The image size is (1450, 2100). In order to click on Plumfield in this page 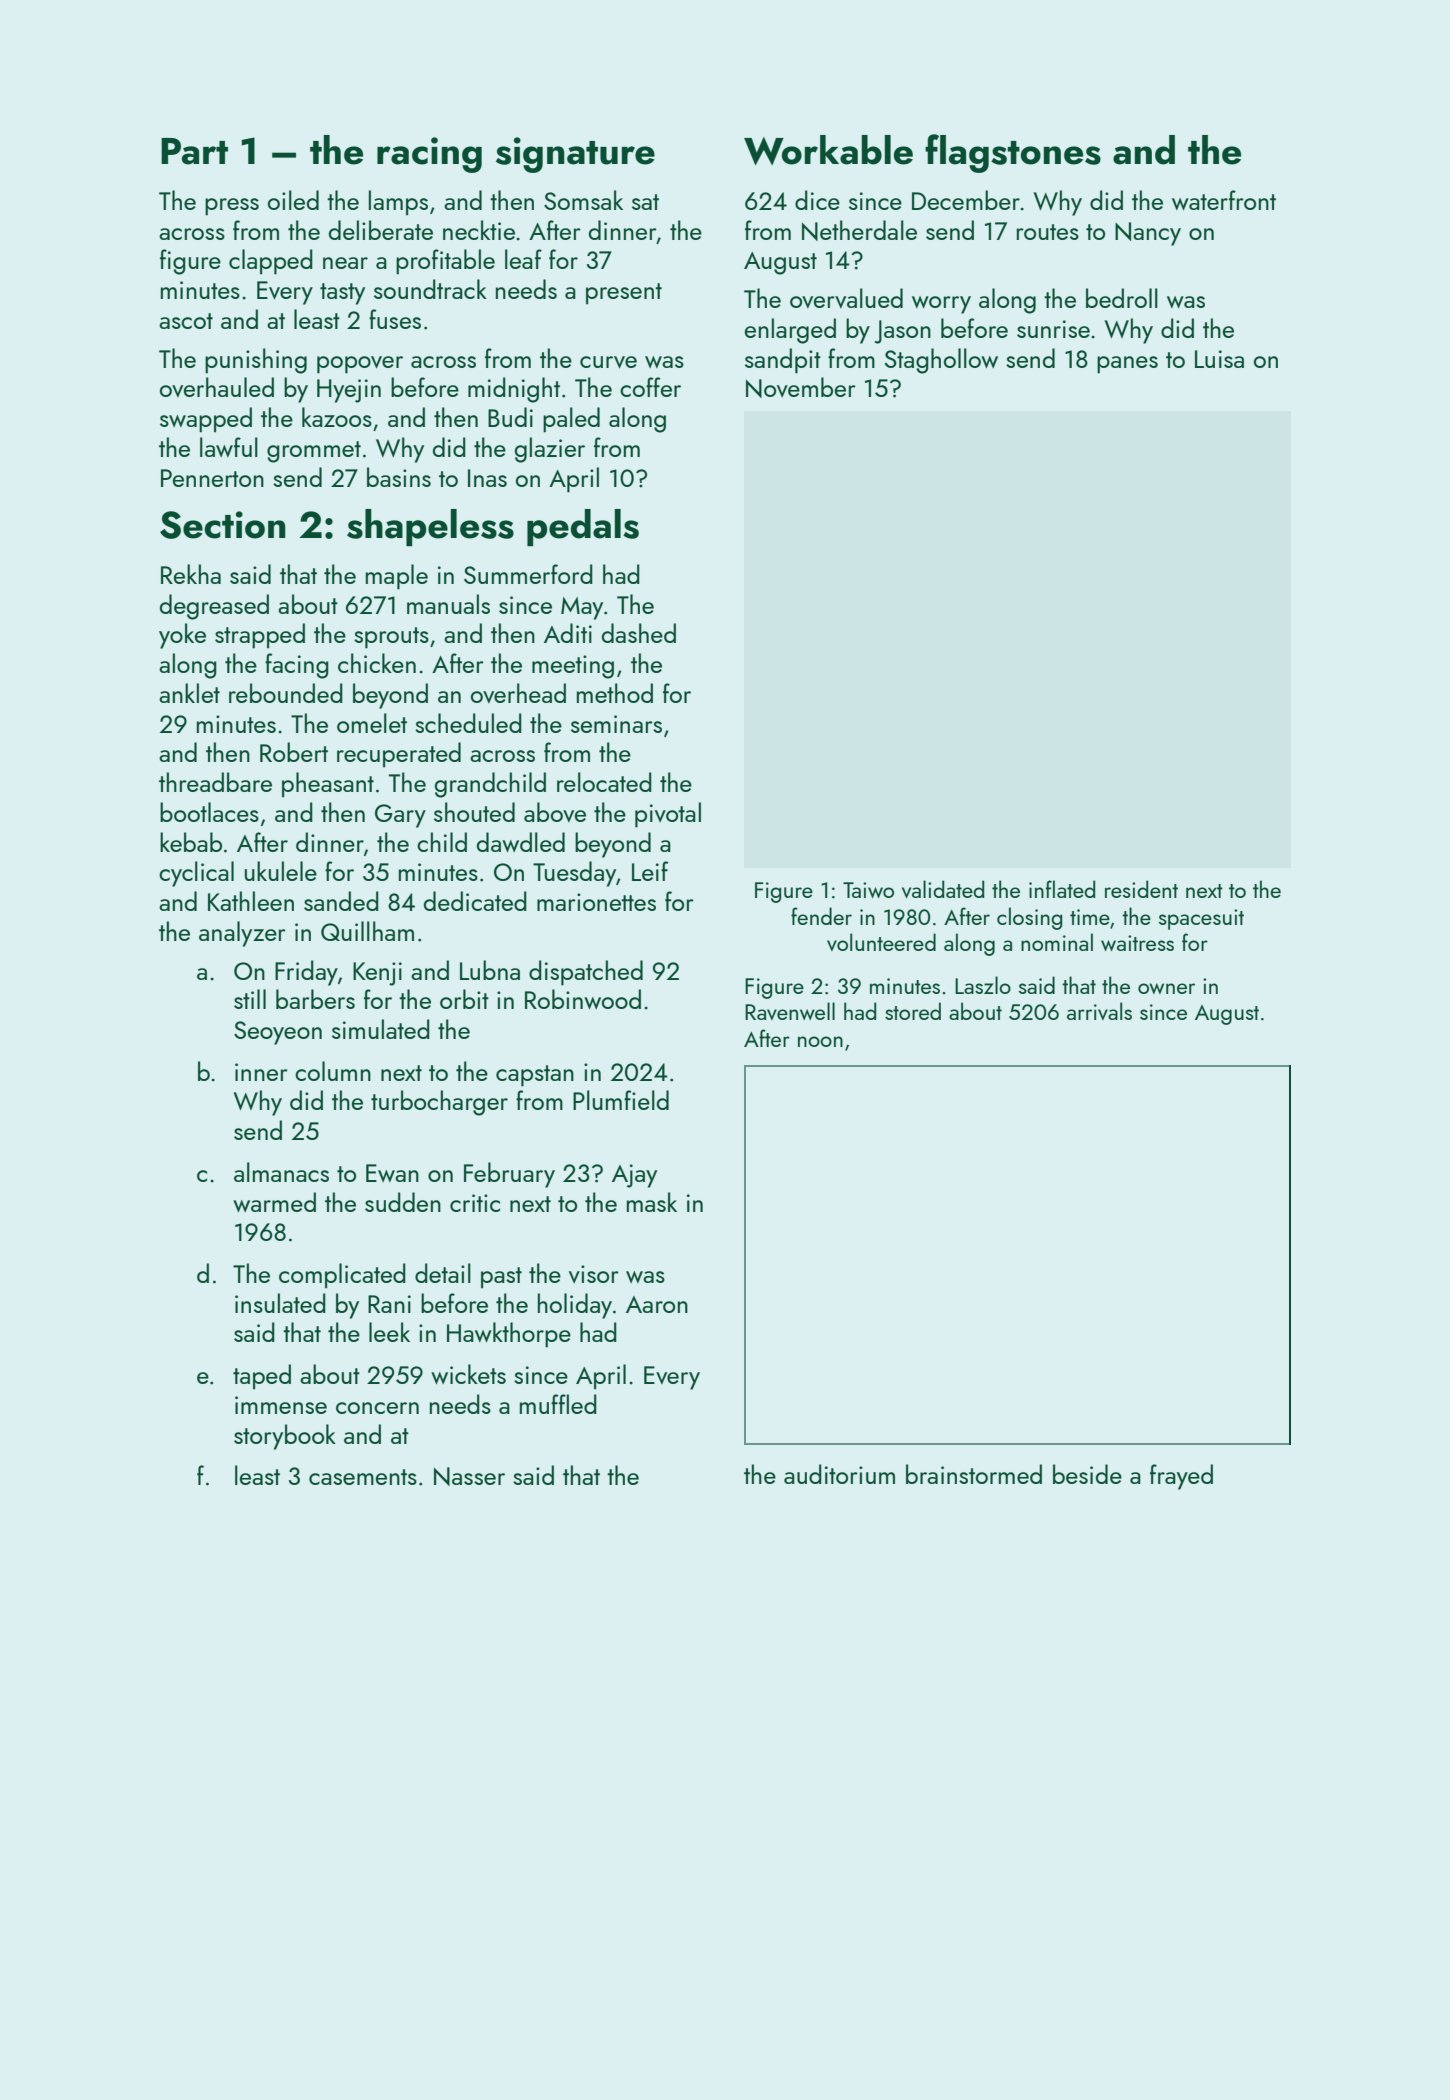, I will do `click(621, 1100)`.
